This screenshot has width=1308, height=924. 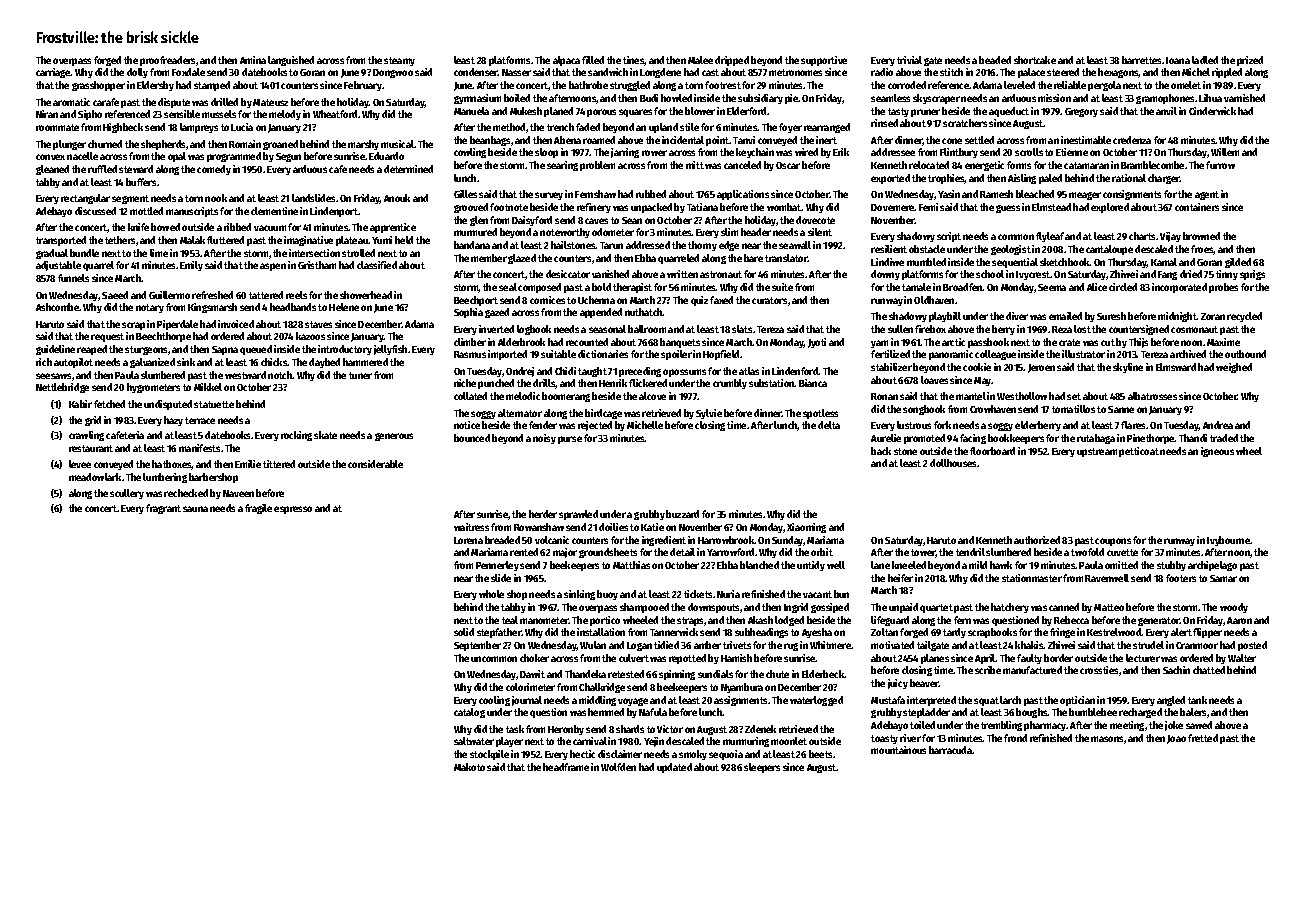 I want to click on pie, so click(x=792, y=99).
